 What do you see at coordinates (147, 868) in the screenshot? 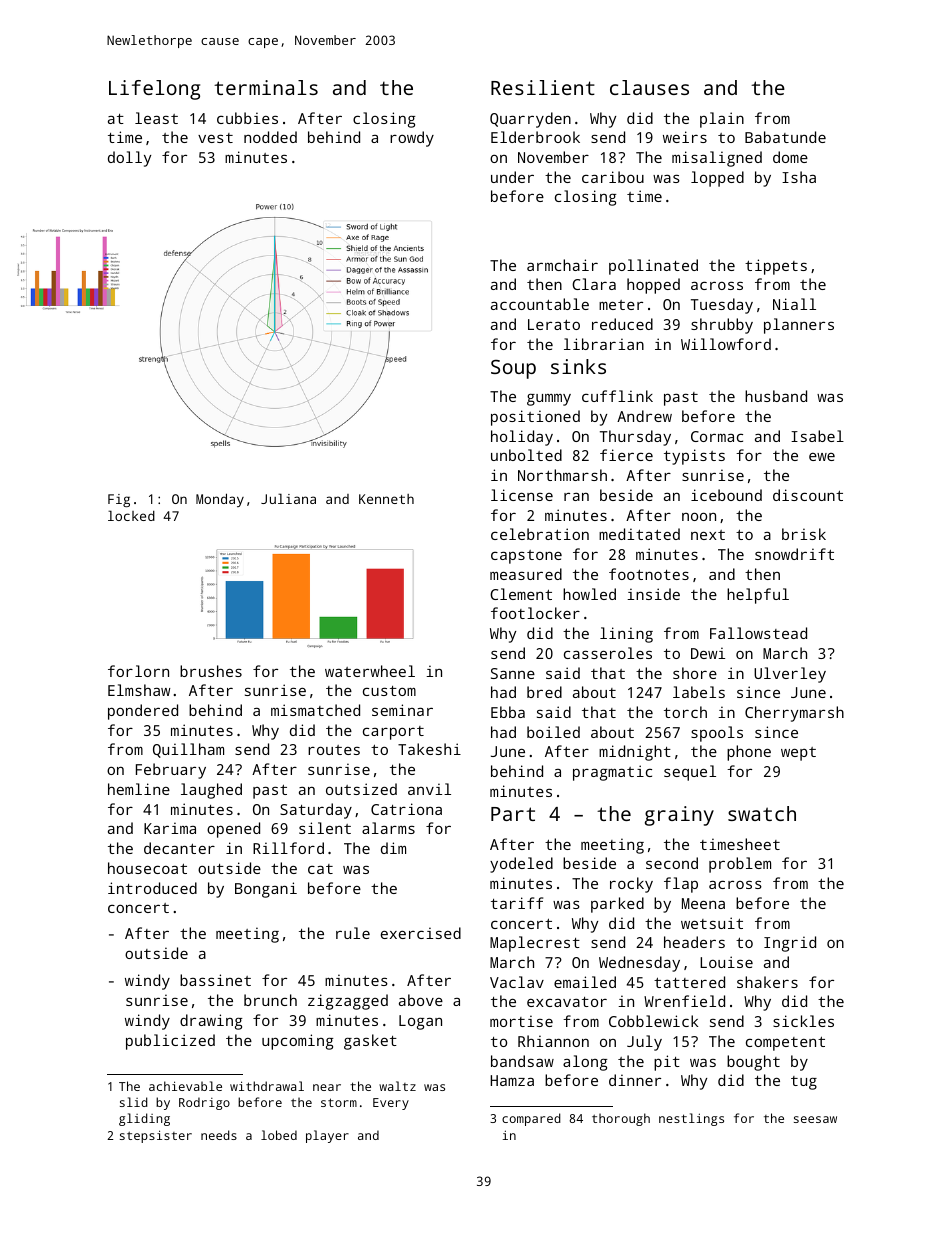
I see `housecoat` at bounding box center [147, 868].
